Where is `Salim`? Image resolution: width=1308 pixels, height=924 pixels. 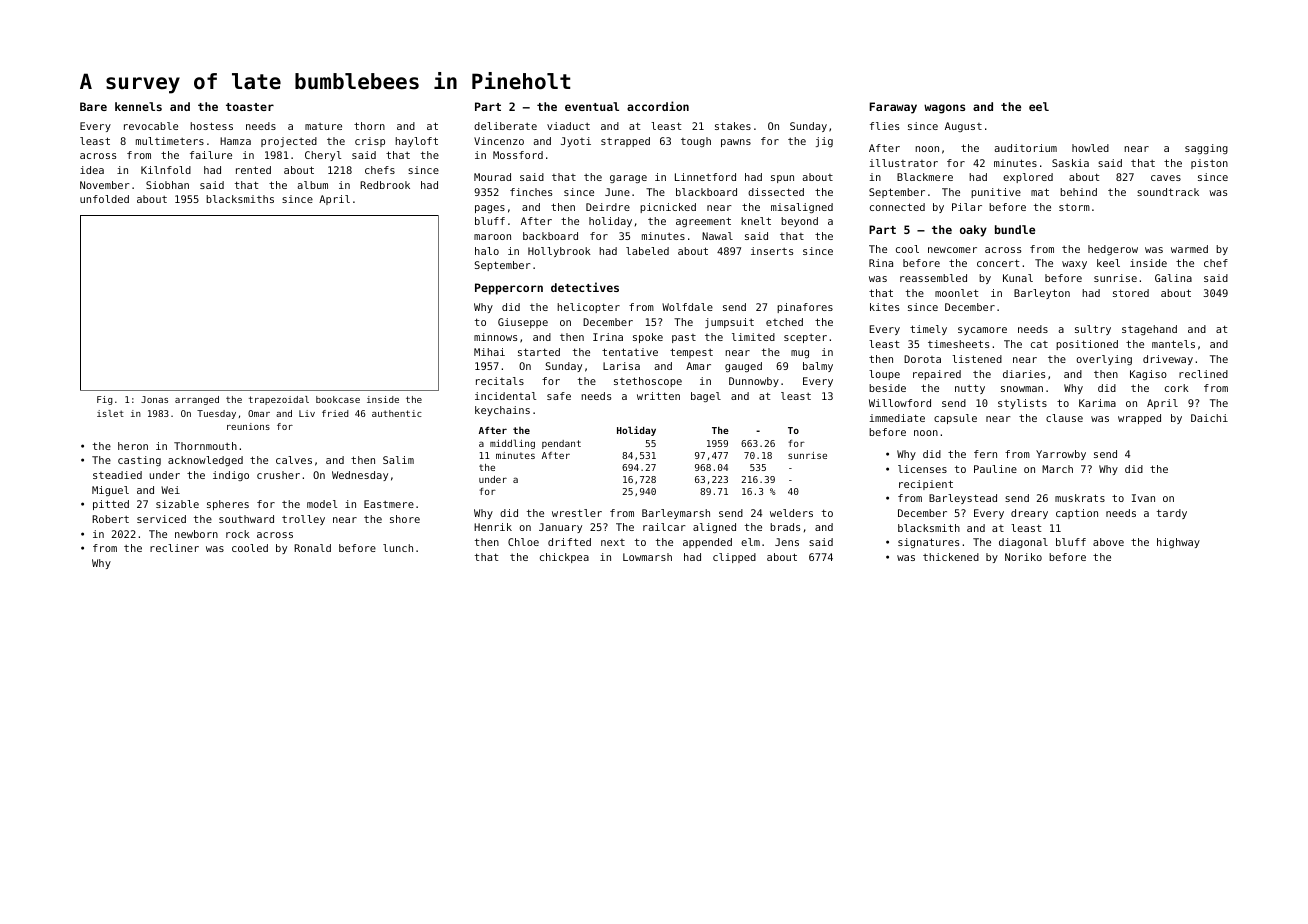 Salim is located at coordinates (398, 460).
